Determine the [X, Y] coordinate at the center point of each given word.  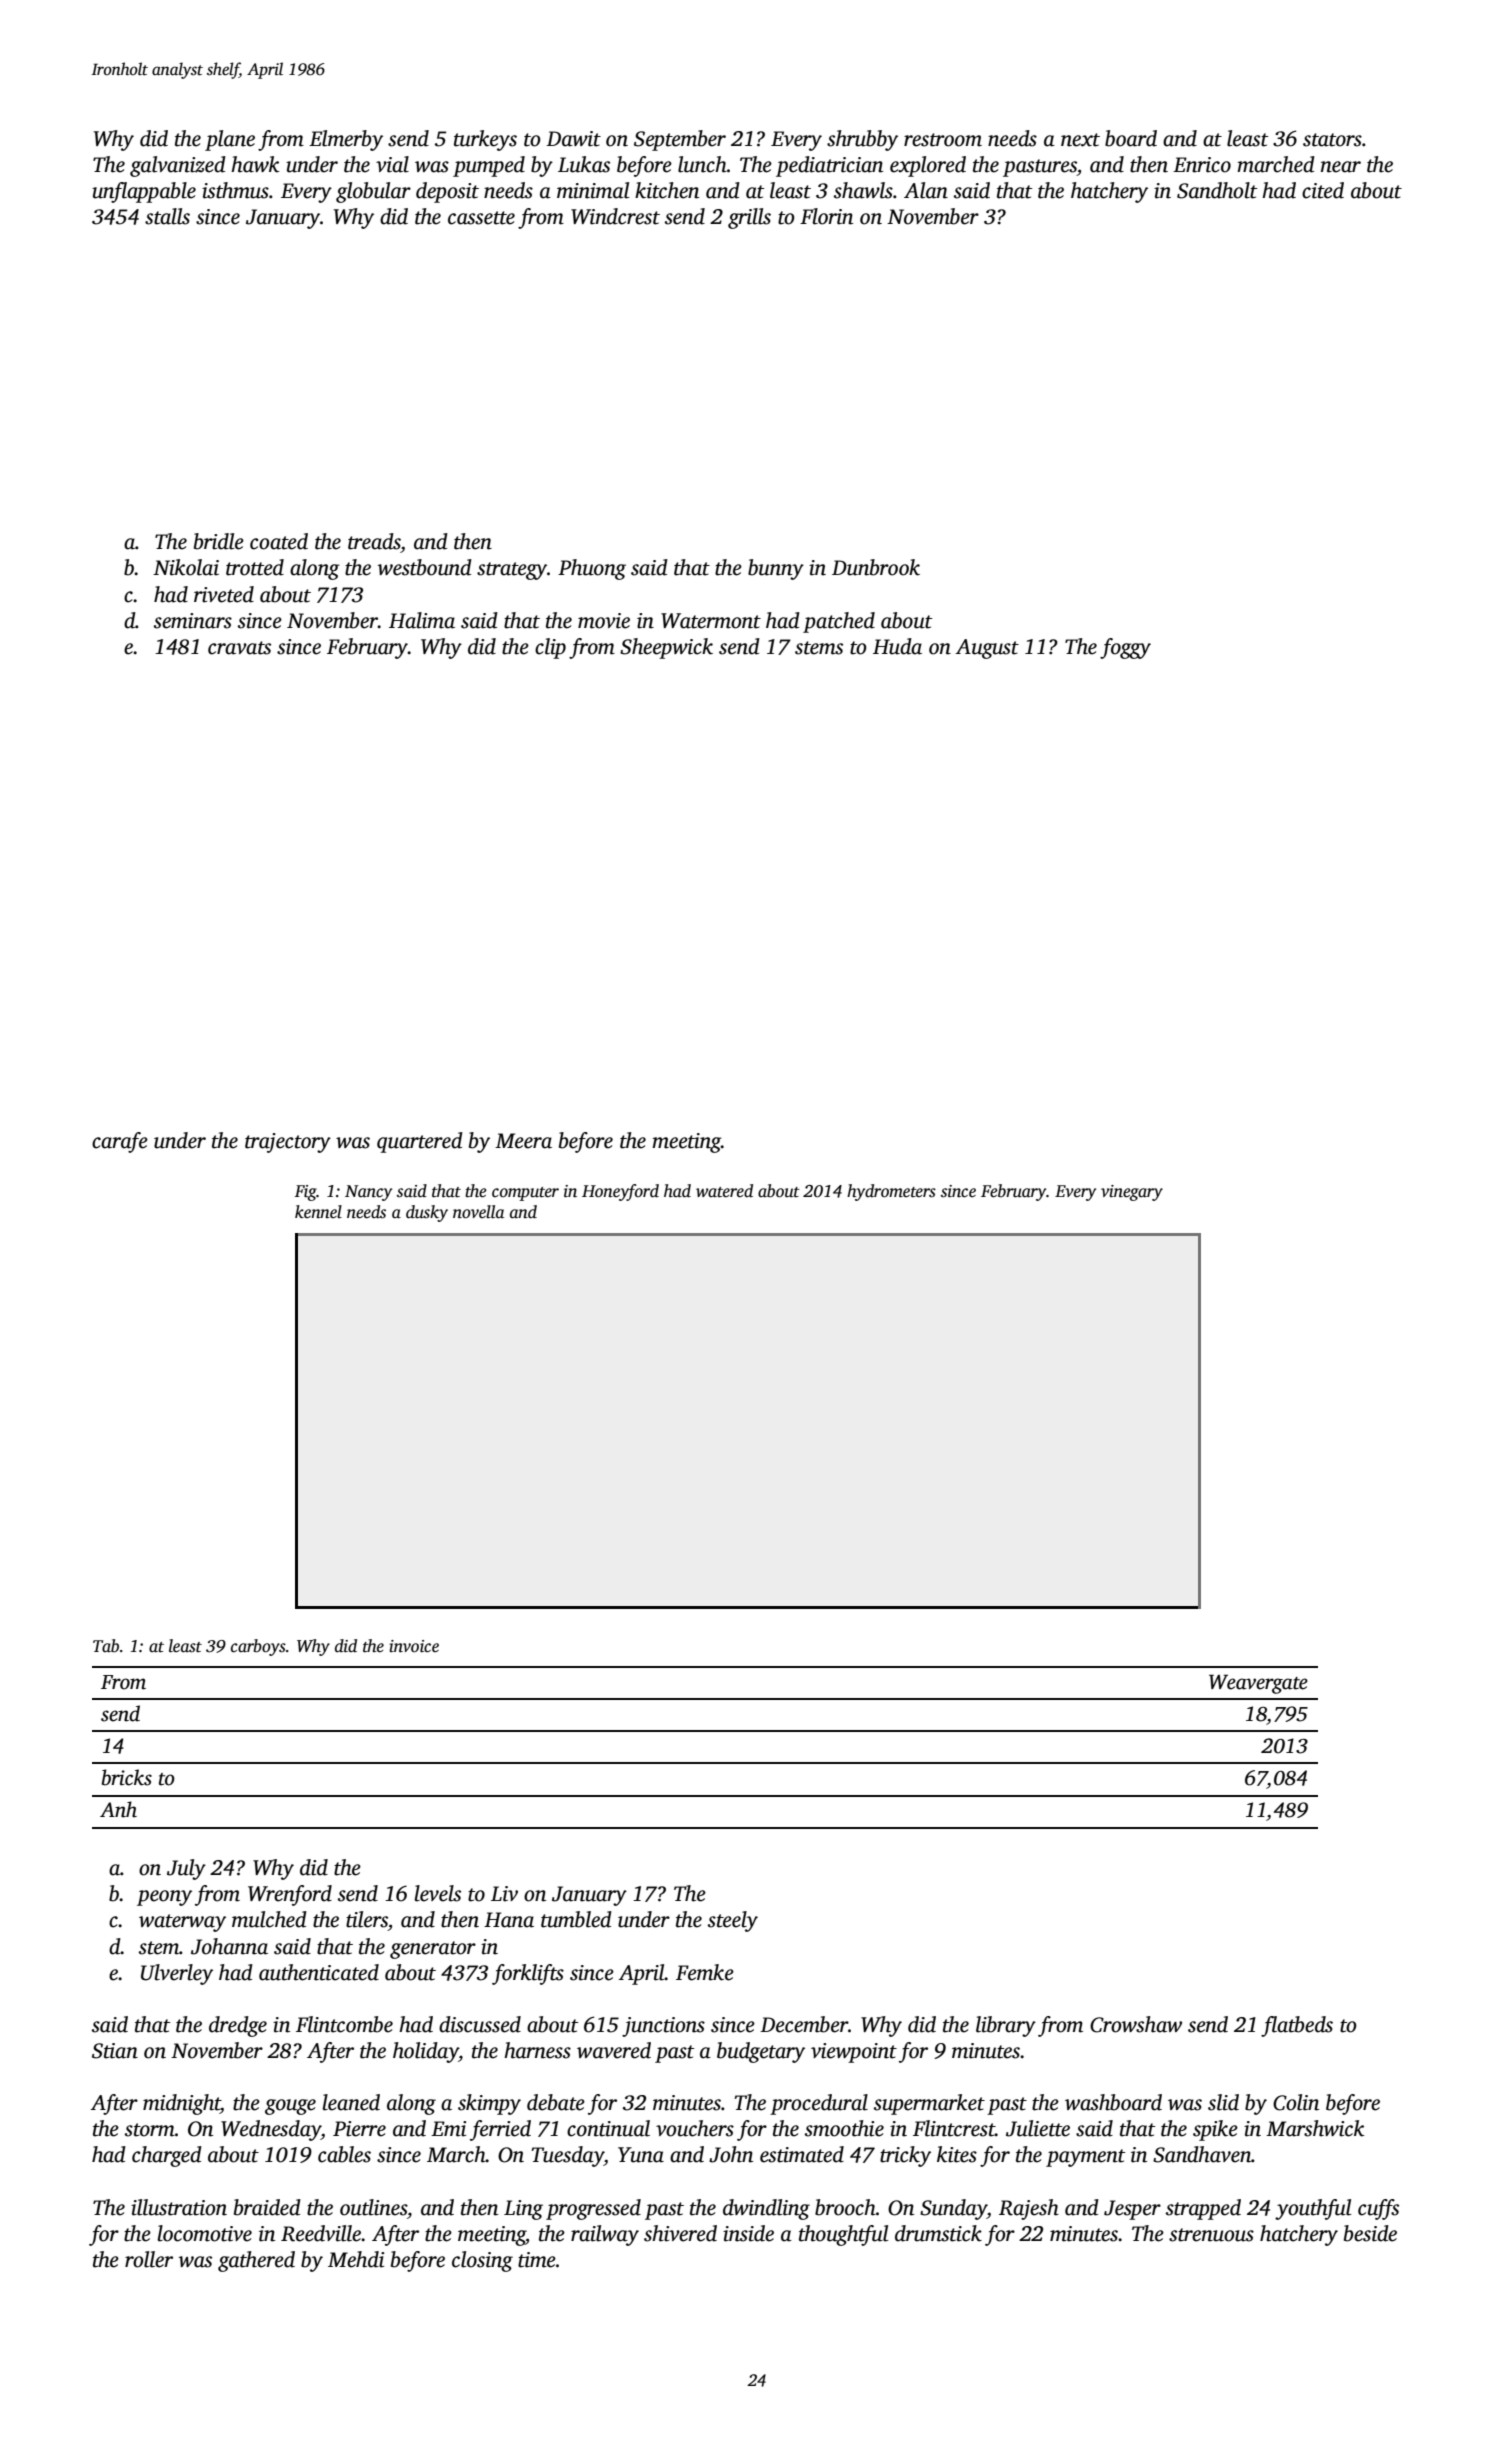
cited [1323, 190]
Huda [897, 646]
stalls [167, 216]
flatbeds [1297, 2026]
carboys [258, 1647]
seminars [193, 621]
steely [733, 1921]
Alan [926, 190]
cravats [239, 648]
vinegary [1132, 1193]
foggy [1125, 648]
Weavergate [1258, 1684]
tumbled [576, 1919]
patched [839, 622]
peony [164, 1898]
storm [150, 2130]
